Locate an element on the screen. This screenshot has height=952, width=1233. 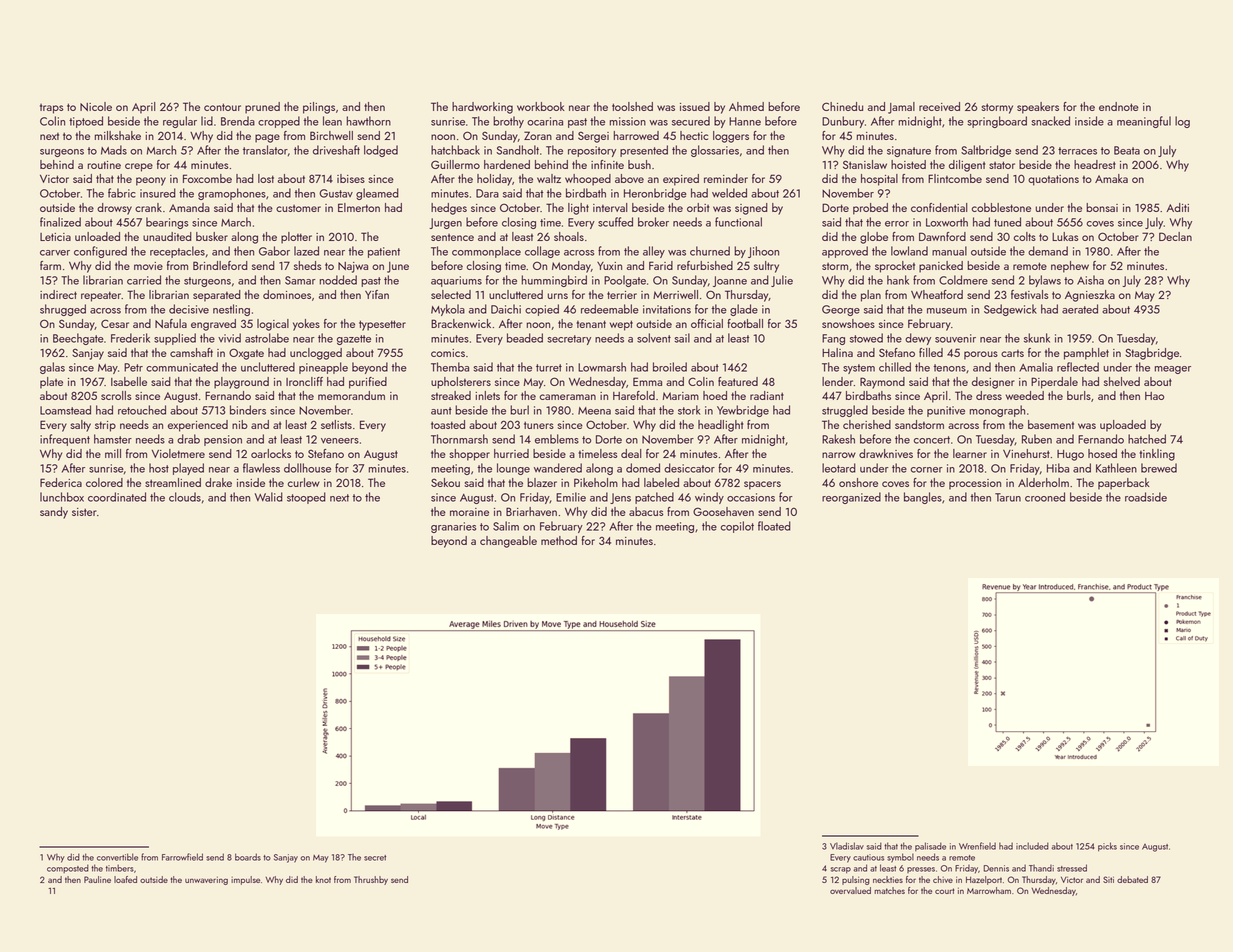
crooned is located at coordinates (1045, 497).
